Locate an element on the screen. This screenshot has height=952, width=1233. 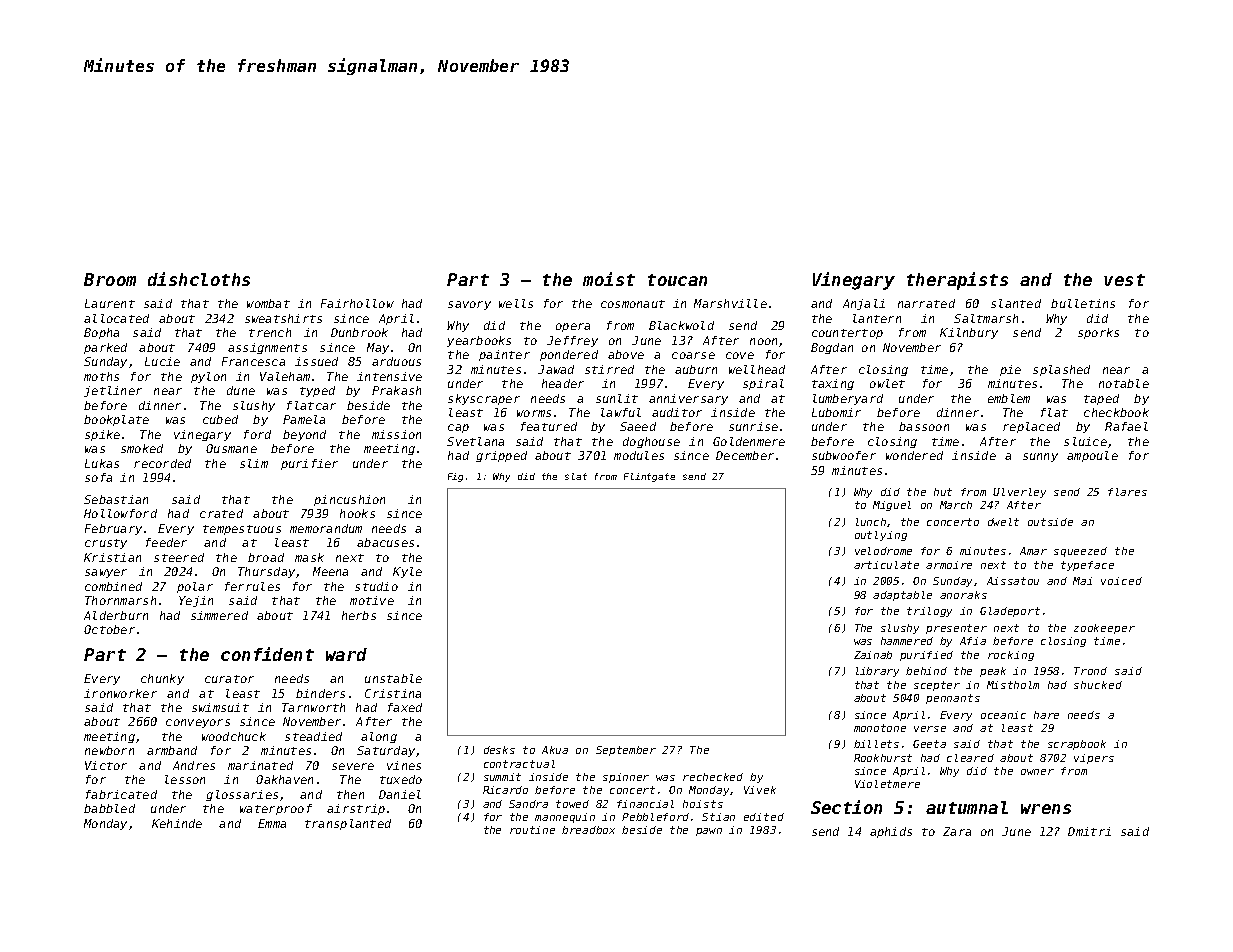
Ricardo is located at coordinates (505, 790).
